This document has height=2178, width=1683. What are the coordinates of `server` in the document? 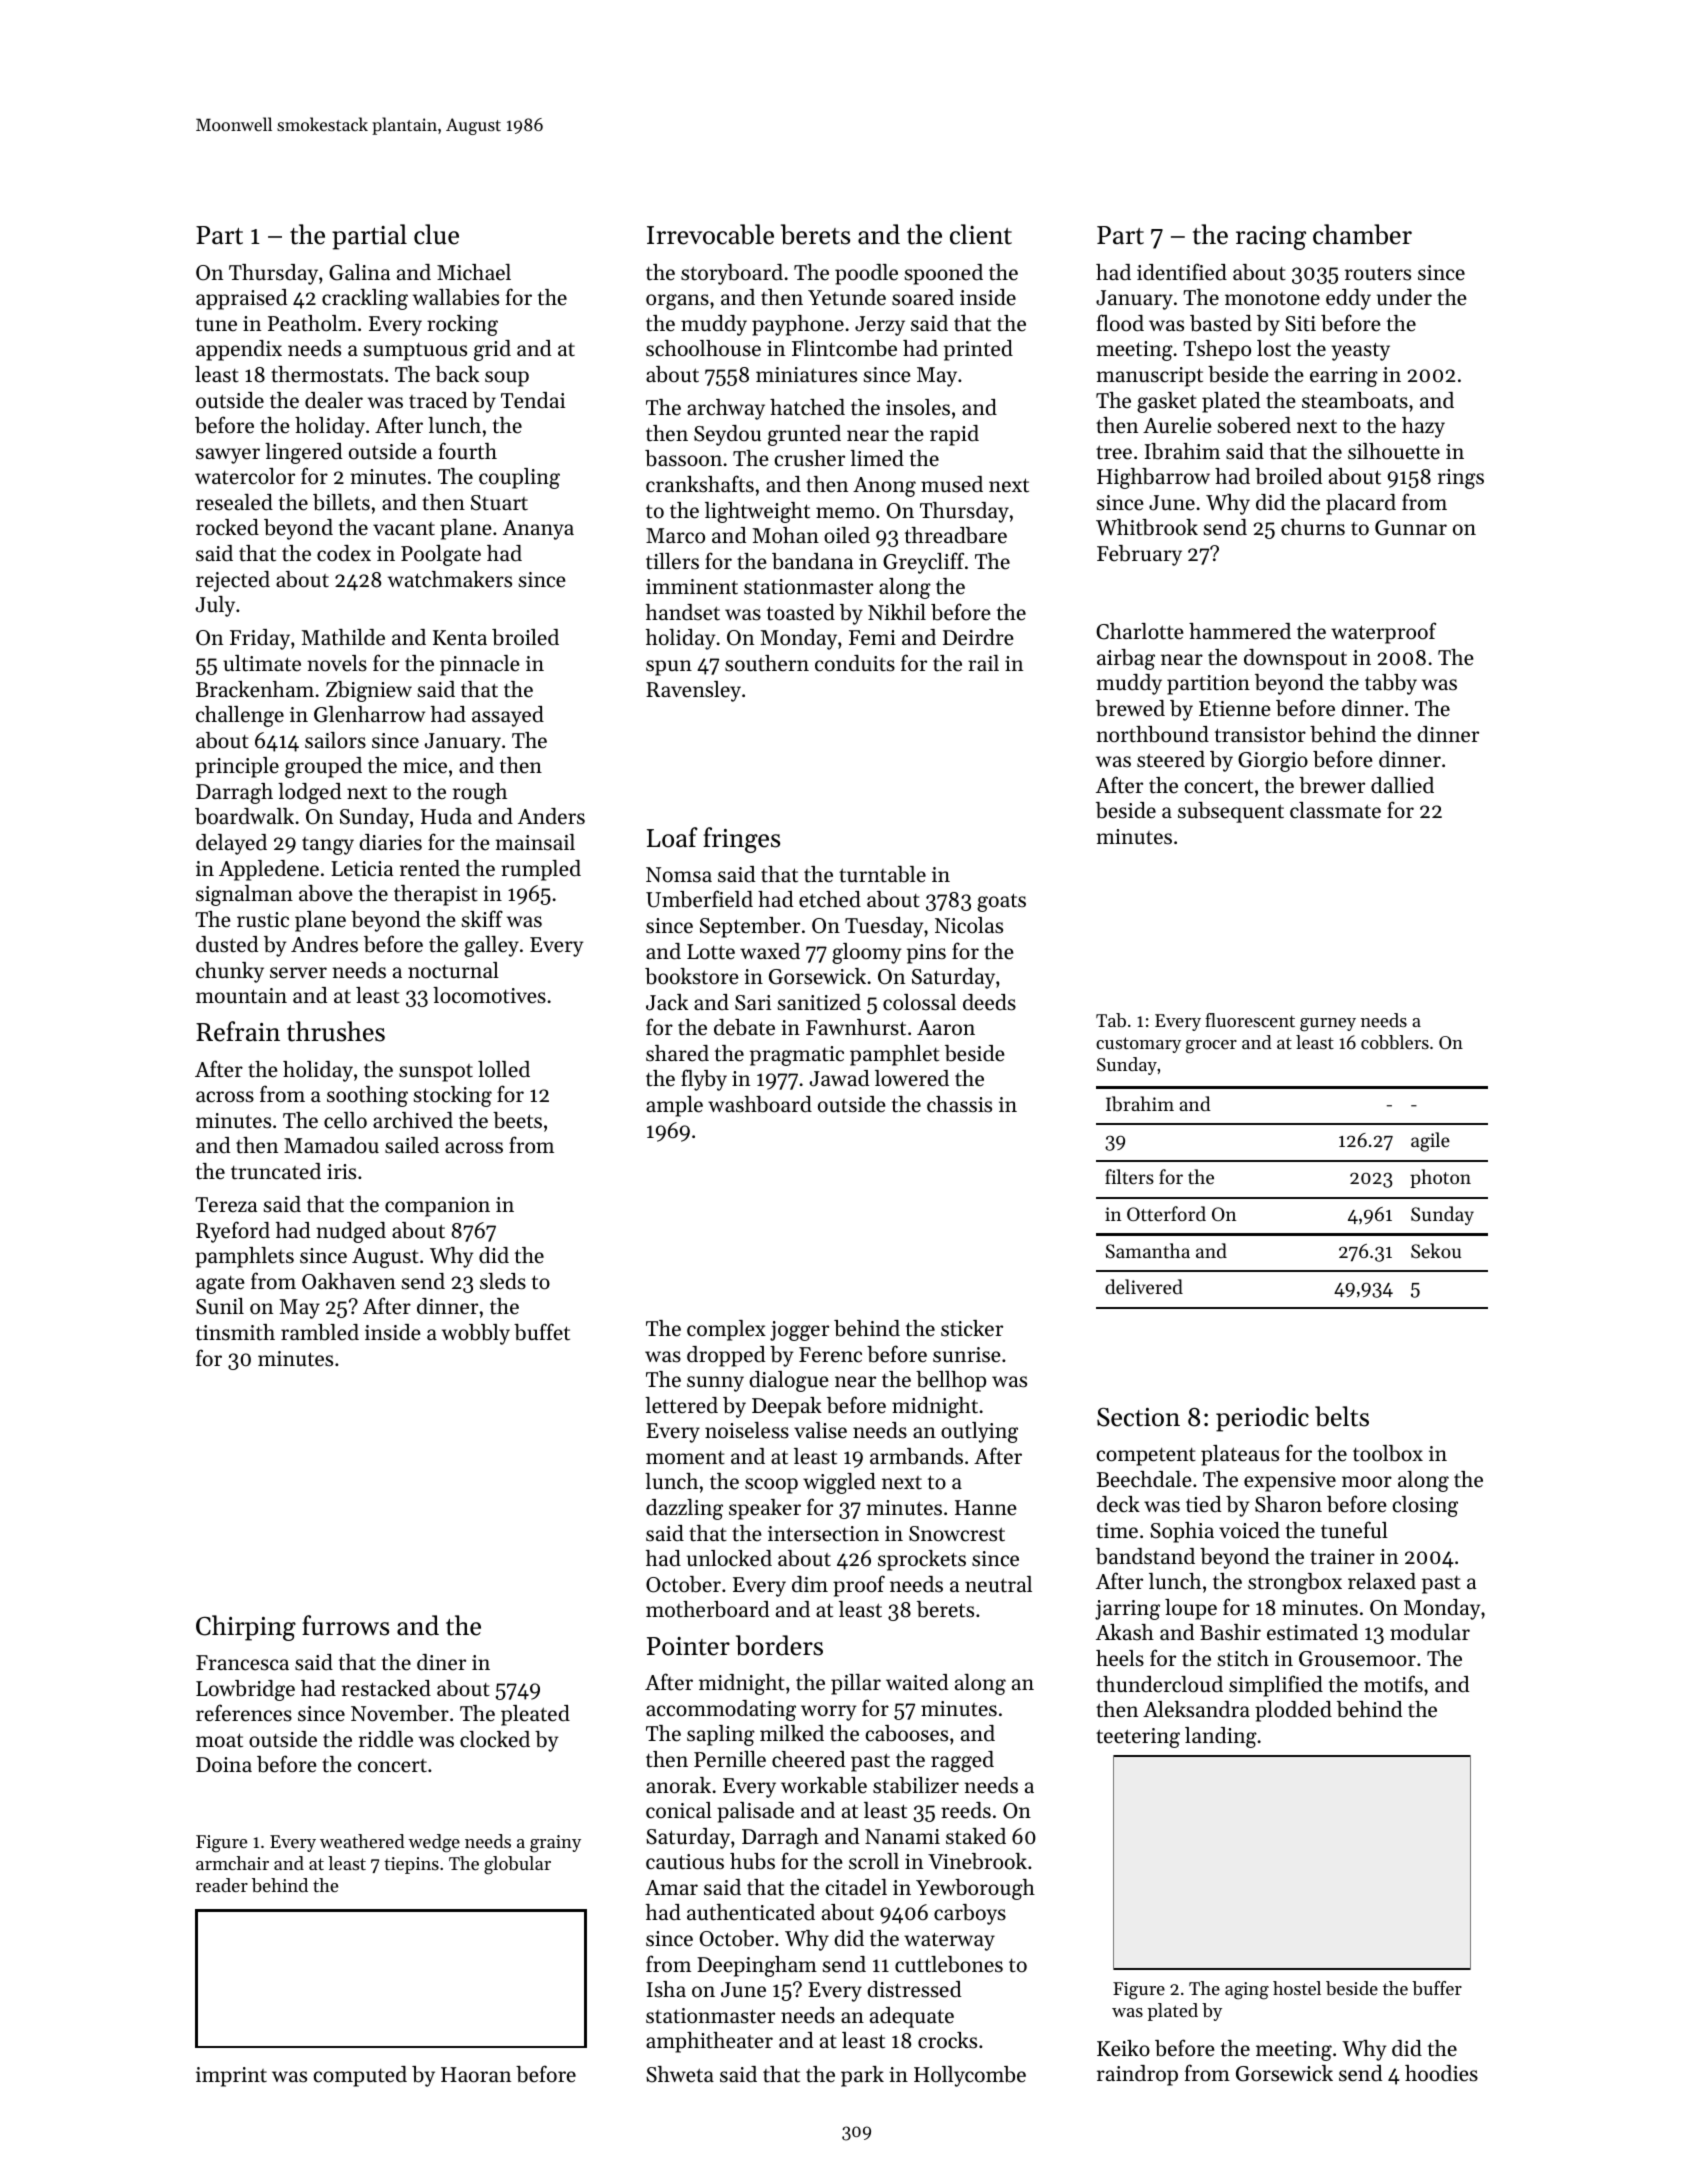 It's located at (298, 973).
